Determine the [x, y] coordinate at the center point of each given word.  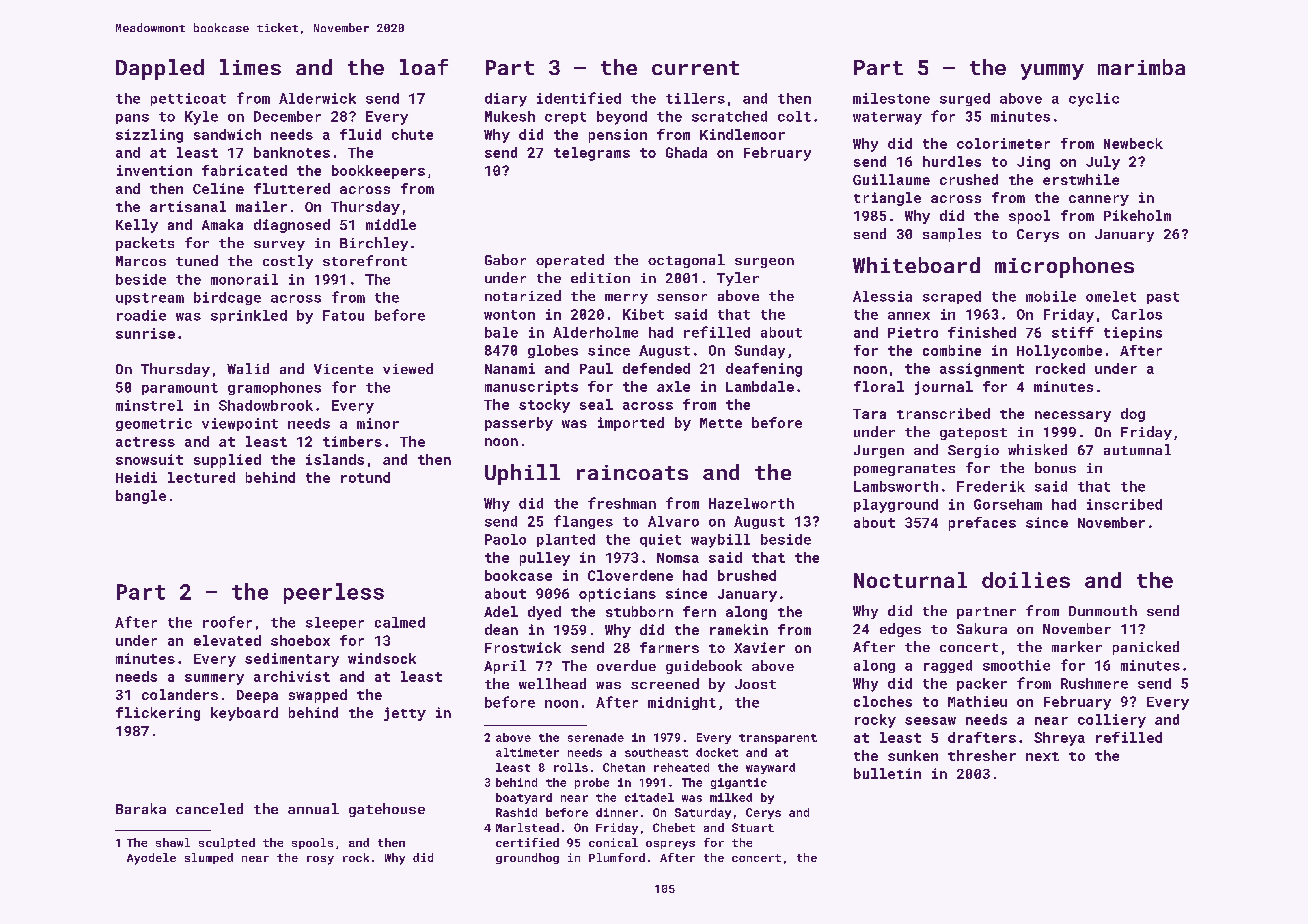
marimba [1141, 67]
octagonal [686, 261]
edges [900, 630]
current [695, 68]
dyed [544, 613]
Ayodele [151, 859]
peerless [334, 593]
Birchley [374, 244]
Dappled [160, 69]
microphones [1064, 267]
